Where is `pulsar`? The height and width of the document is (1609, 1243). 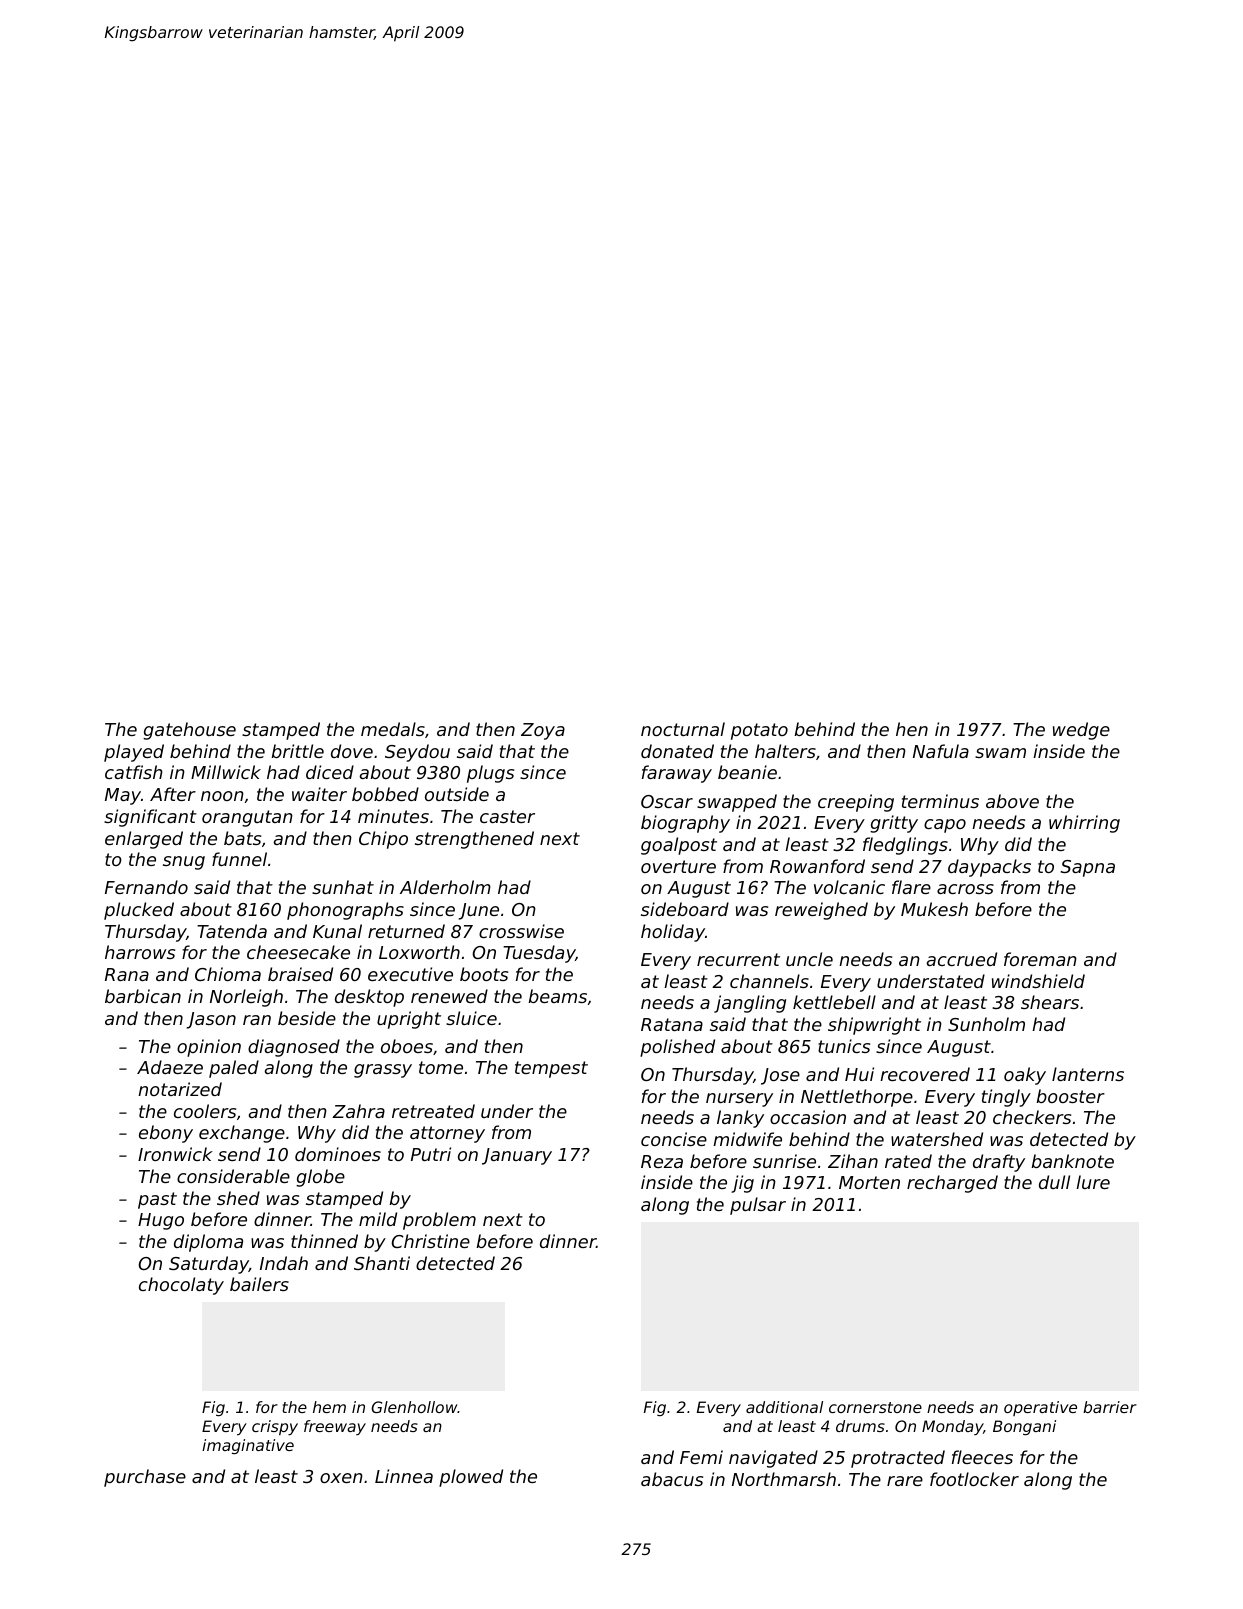 pulsar is located at coordinates (758, 1206).
